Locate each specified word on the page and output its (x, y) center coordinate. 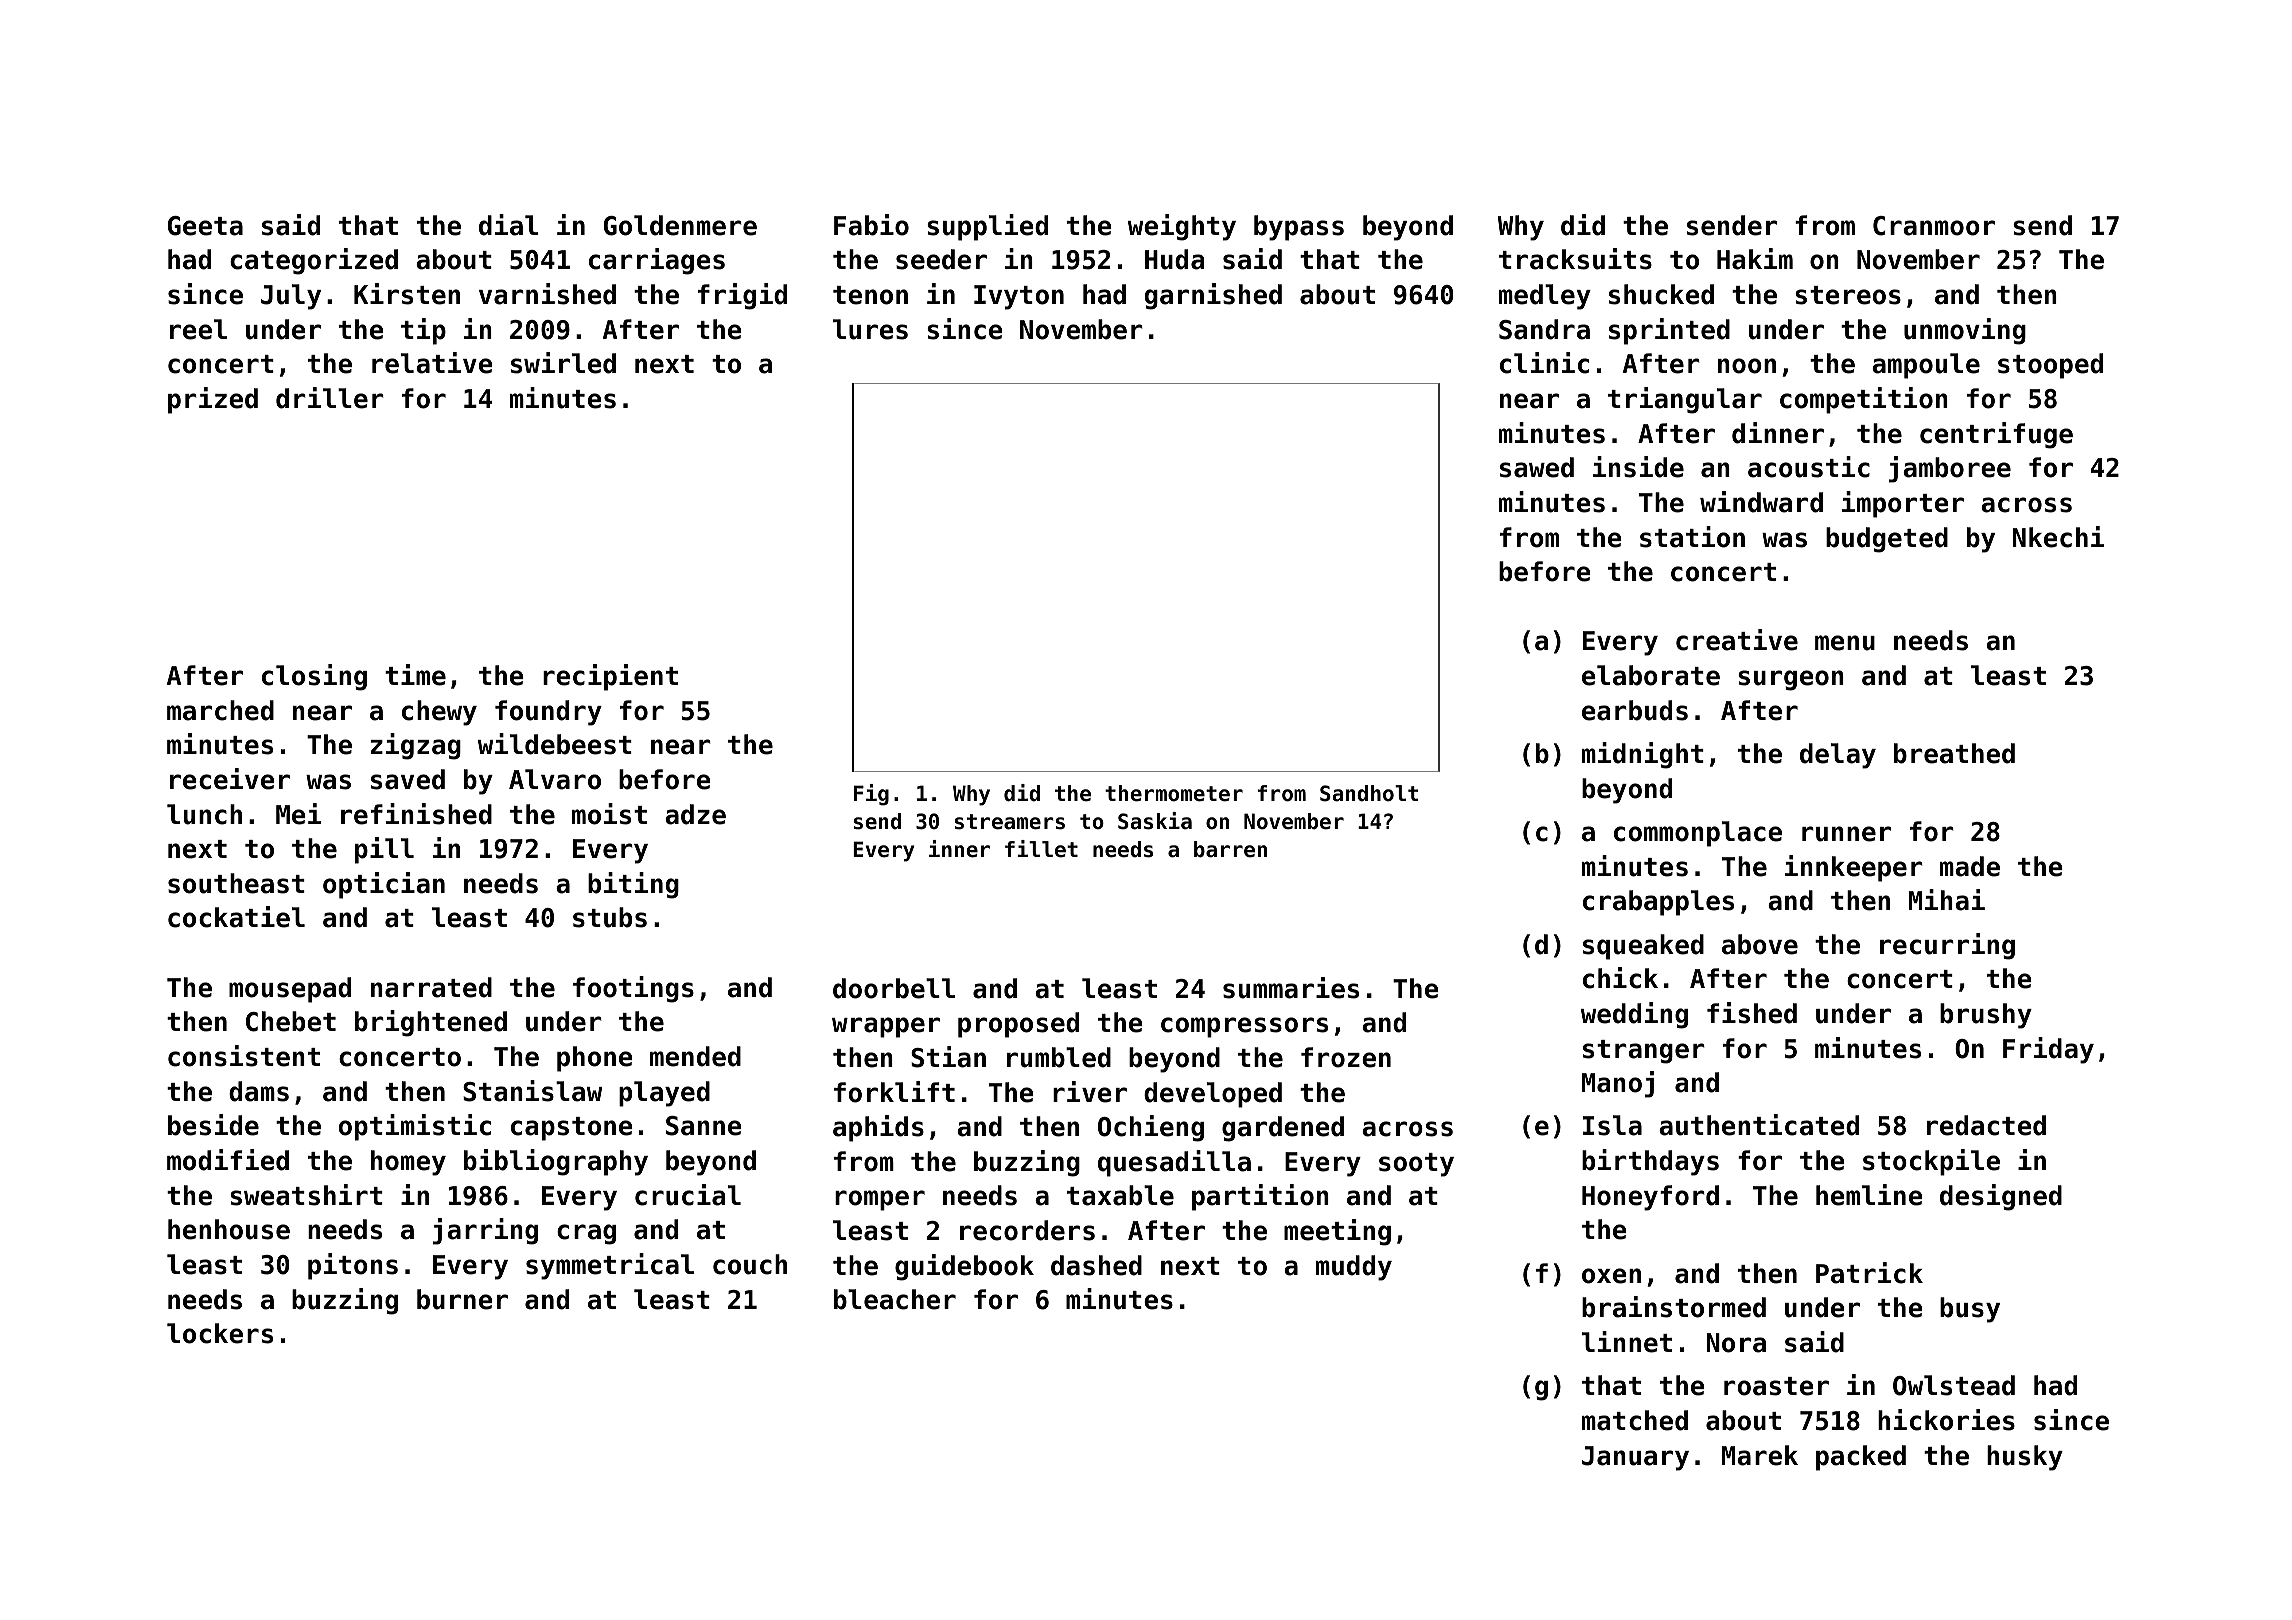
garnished (1213, 296)
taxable (1120, 1195)
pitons (353, 1266)
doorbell (894, 988)
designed (2001, 1197)
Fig (871, 795)
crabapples (1658, 903)
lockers (220, 1333)
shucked (1661, 294)
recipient (610, 677)
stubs (610, 917)
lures (870, 329)
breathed (1954, 753)
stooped (2050, 366)
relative (432, 363)
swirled (563, 363)
